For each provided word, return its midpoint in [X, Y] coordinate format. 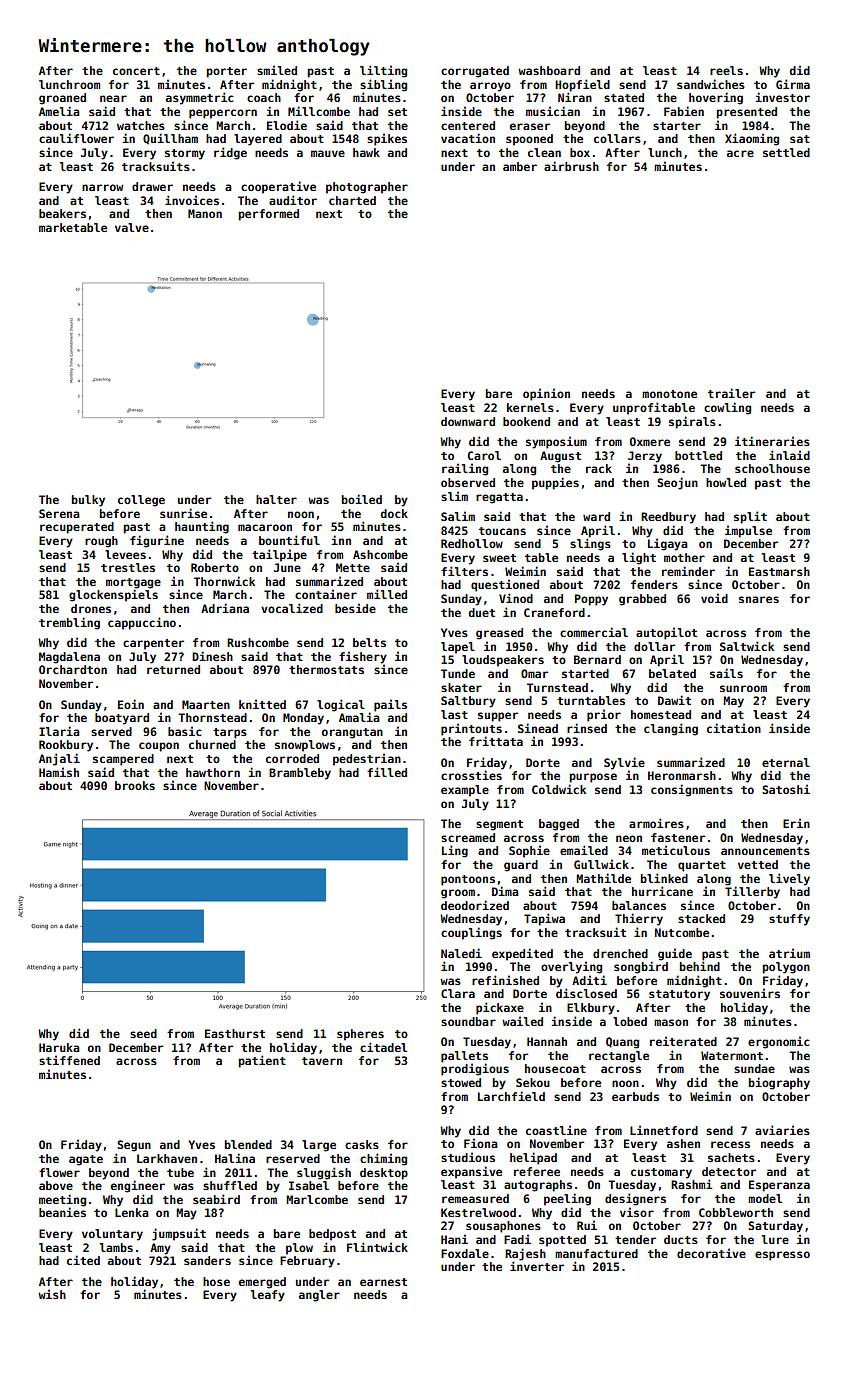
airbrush [571, 166]
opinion [546, 394]
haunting [202, 527]
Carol [484, 455]
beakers [62, 213]
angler [319, 1296]
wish [52, 1294]
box [580, 152]
